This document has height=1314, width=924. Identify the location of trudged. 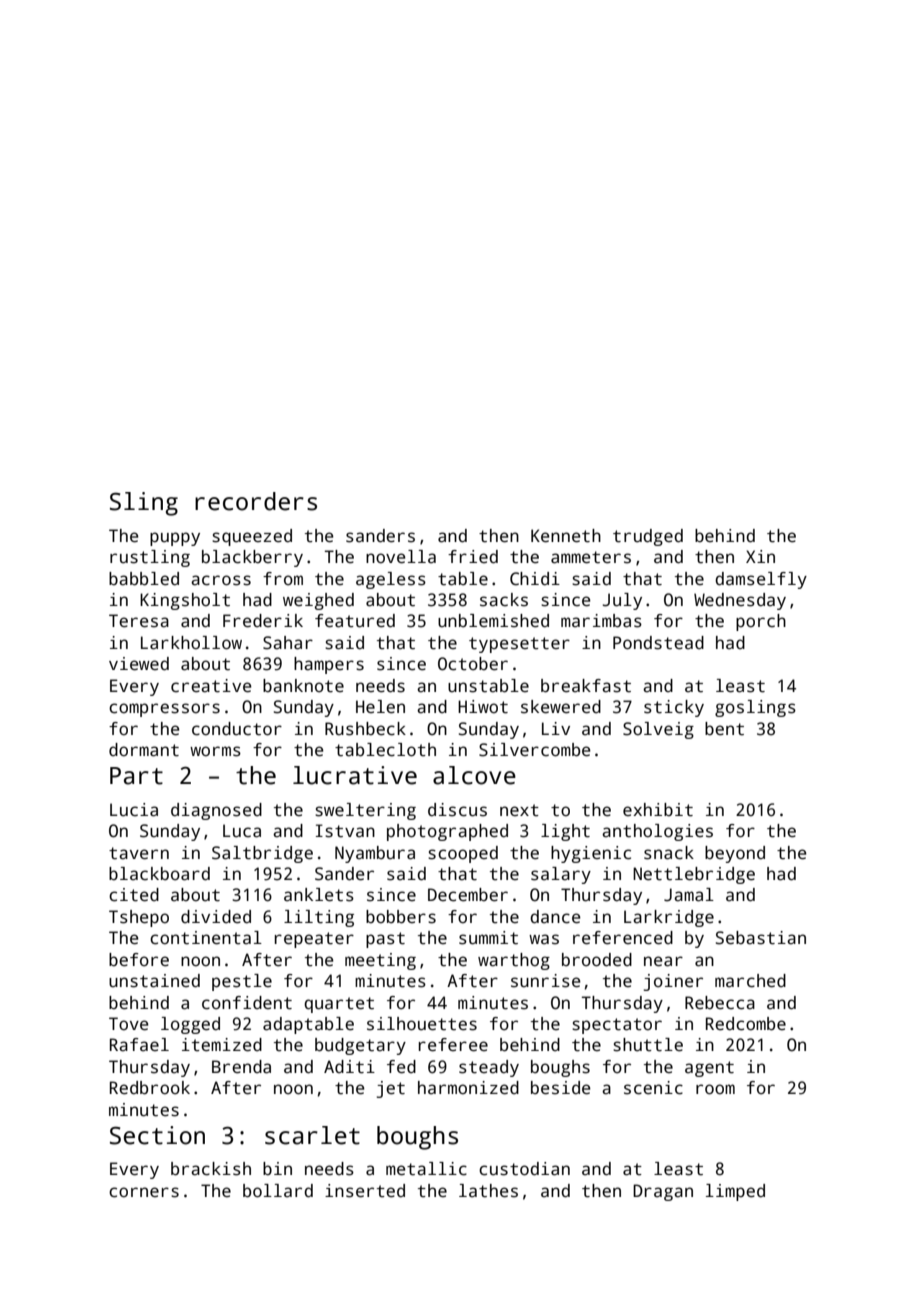
(648, 537).
